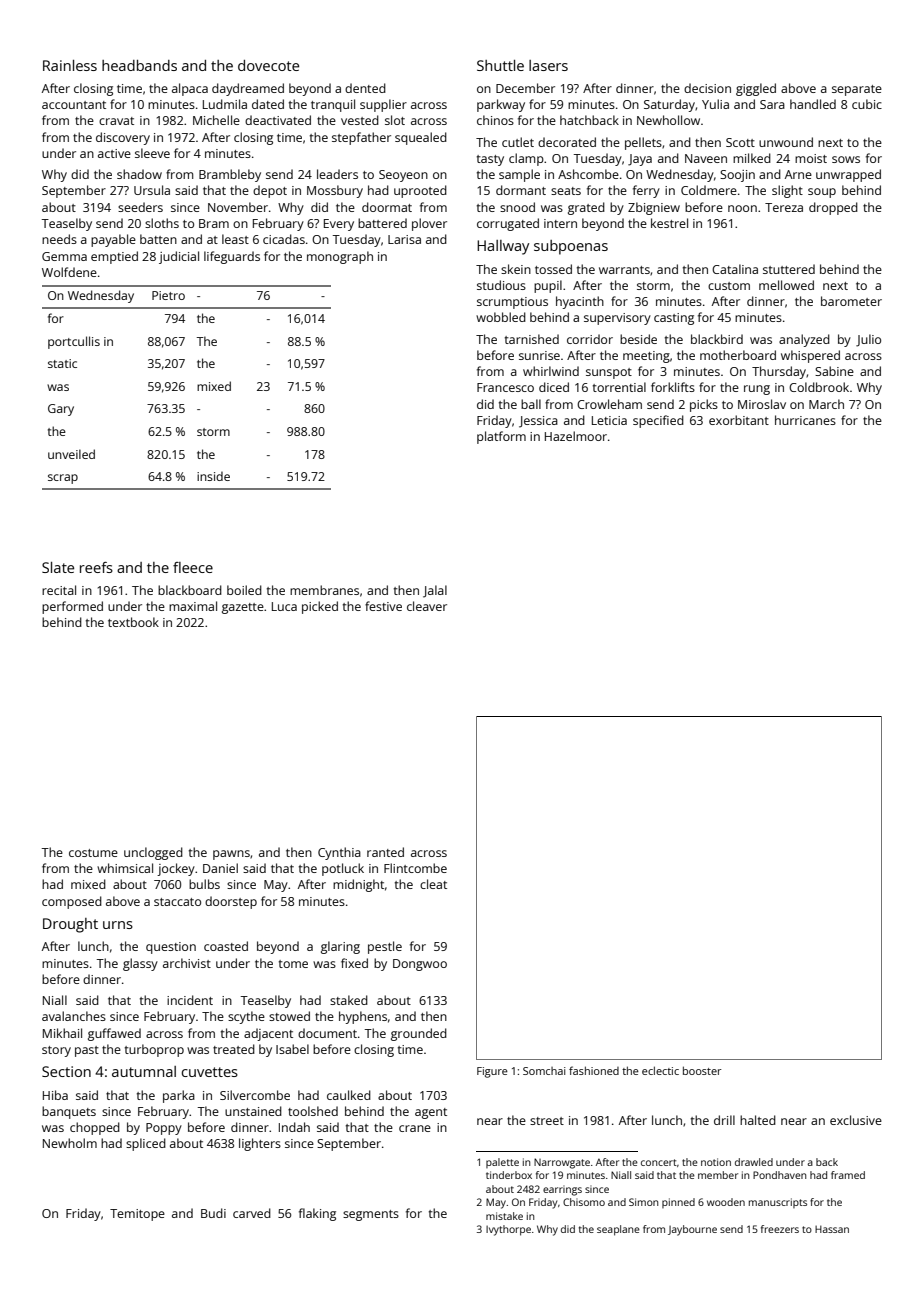  Describe the element at coordinates (123, 138) in the screenshot. I see `discovery` at that location.
